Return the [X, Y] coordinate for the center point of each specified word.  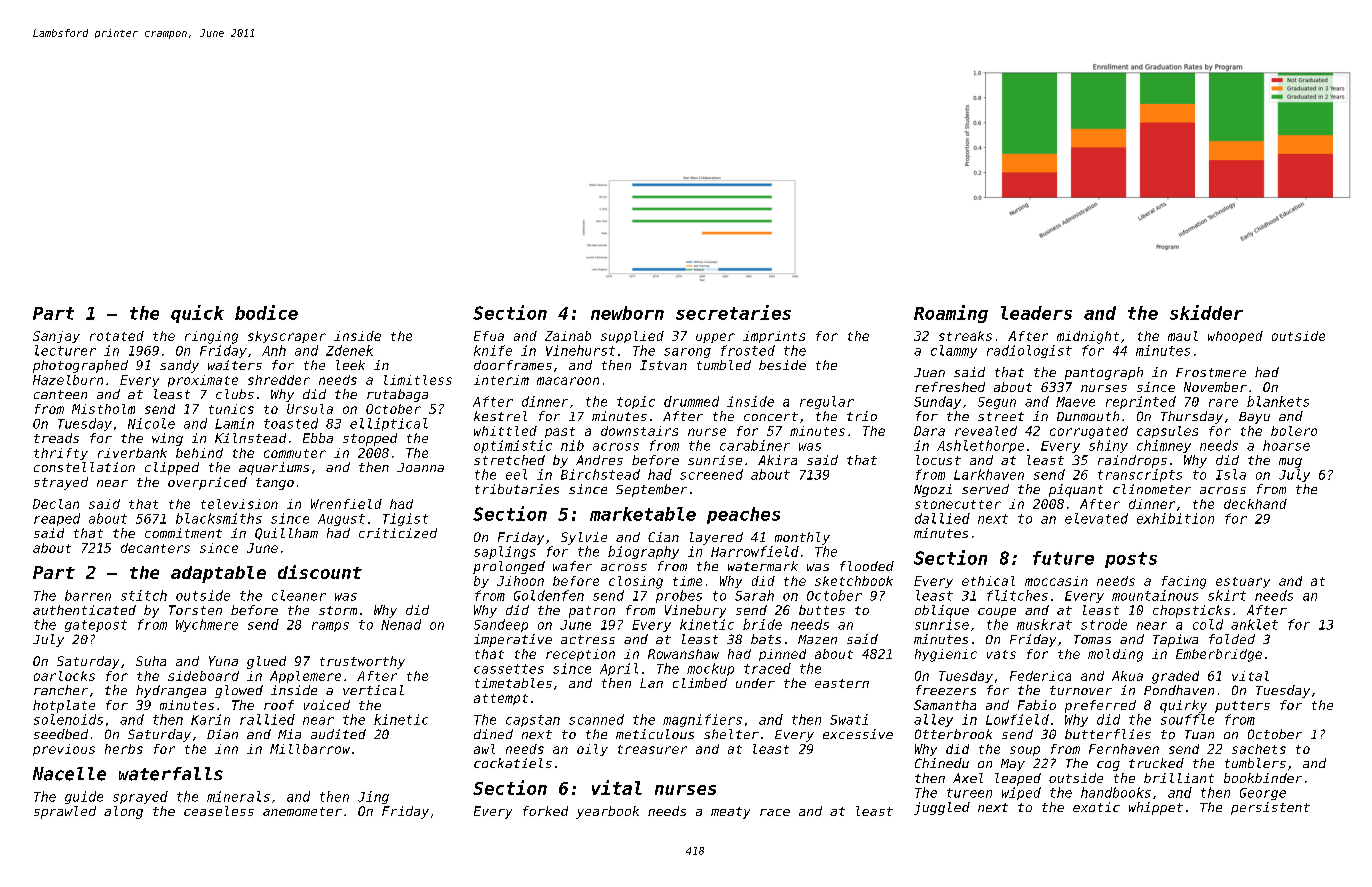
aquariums [274, 468]
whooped [1235, 337]
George [1263, 794]
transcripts [1140, 475]
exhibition [1175, 518]
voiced [327, 705]
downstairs [639, 431]
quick [197, 314]
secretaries [733, 312]
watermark [763, 566]
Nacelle [69, 774]
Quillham [286, 534]
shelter [731, 734]
